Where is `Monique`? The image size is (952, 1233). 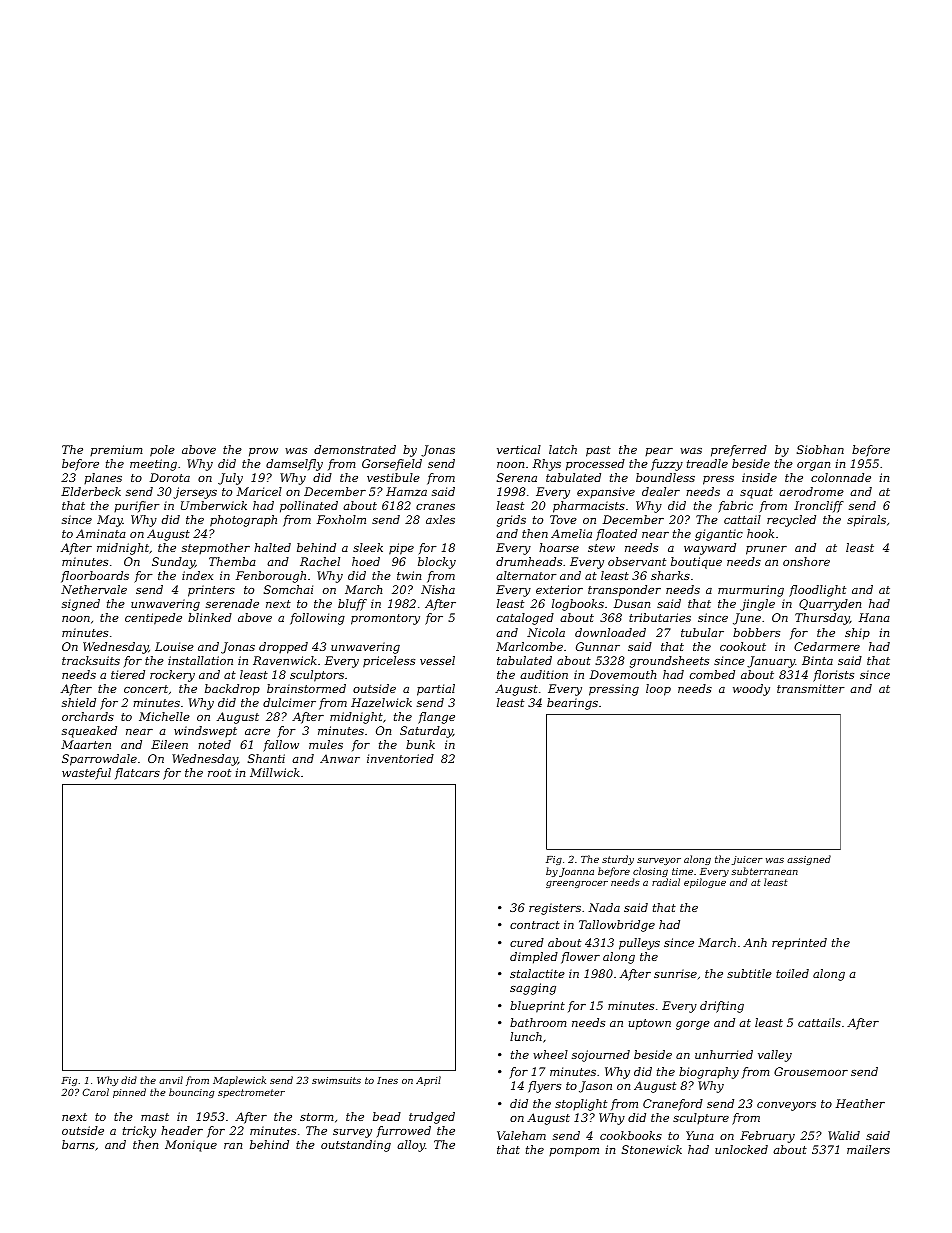 Monique is located at coordinates (191, 1146).
